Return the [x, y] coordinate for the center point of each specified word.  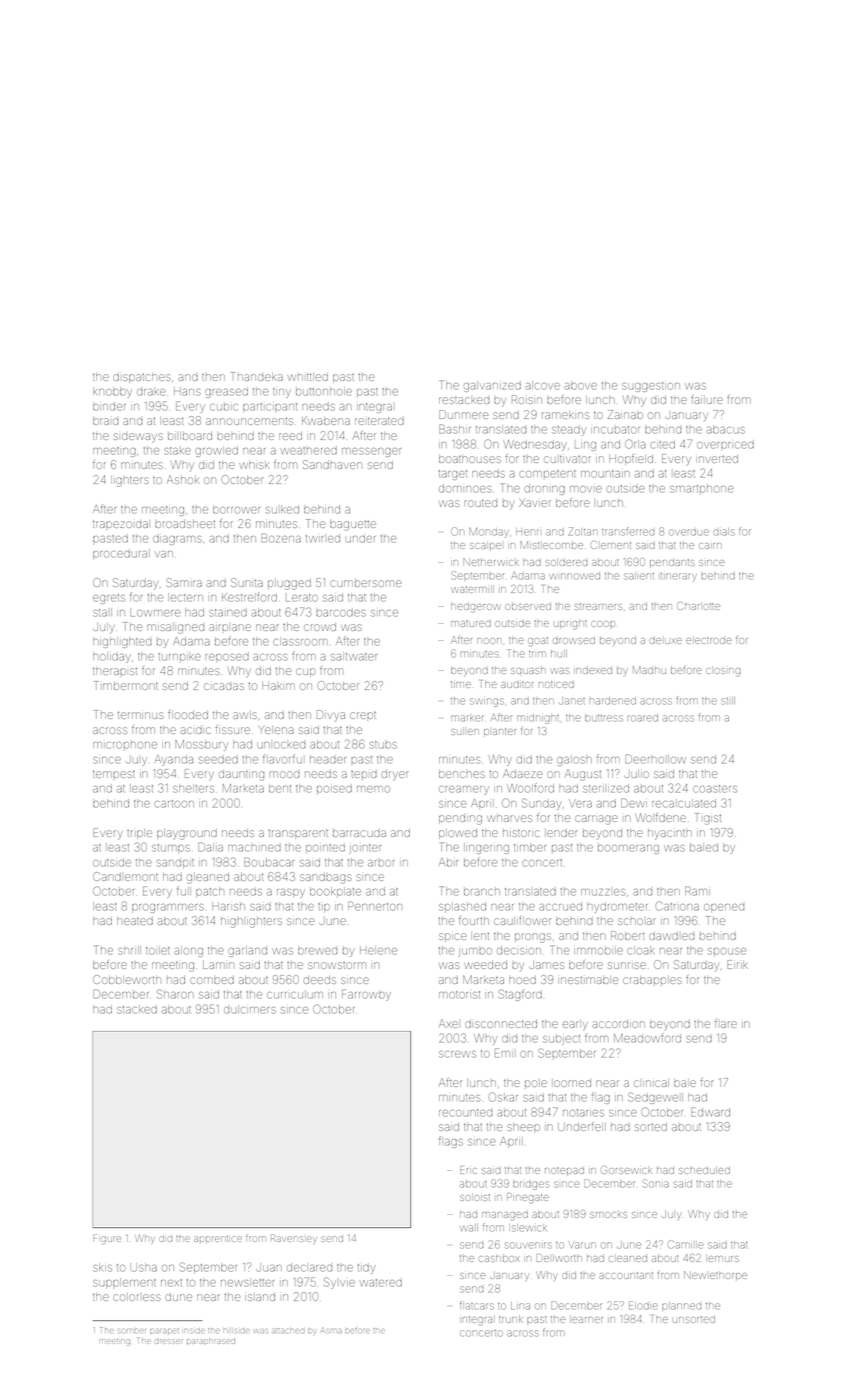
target [453, 475]
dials [724, 532]
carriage [596, 820]
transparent [298, 834]
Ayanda [174, 760]
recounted [465, 1113]
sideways [138, 438]
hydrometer [617, 907]
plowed [458, 834]
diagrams [177, 539]
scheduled [704, 1171]
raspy [291, 893]
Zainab [625, 414]
